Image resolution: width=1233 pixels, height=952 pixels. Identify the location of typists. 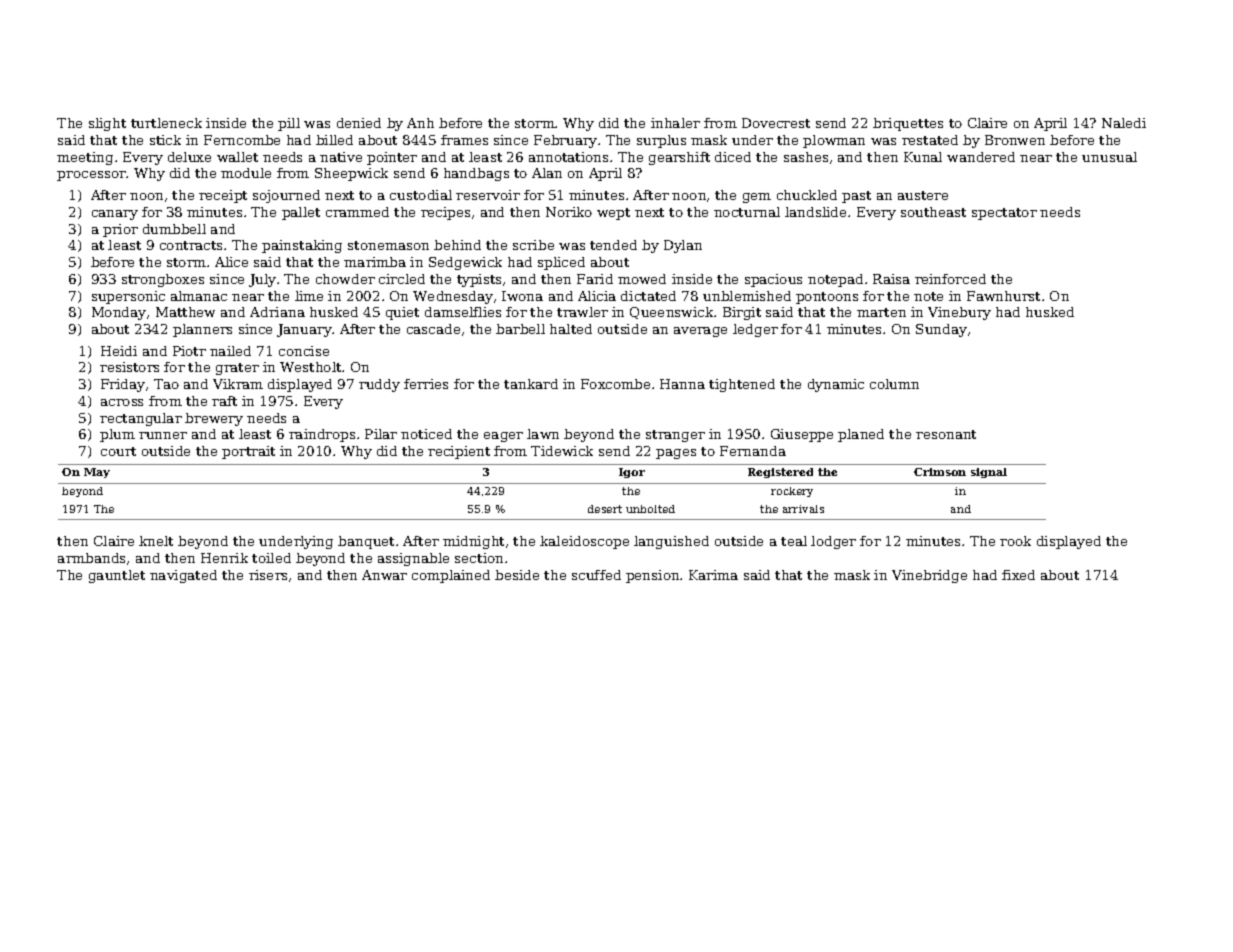
(479, 280).
